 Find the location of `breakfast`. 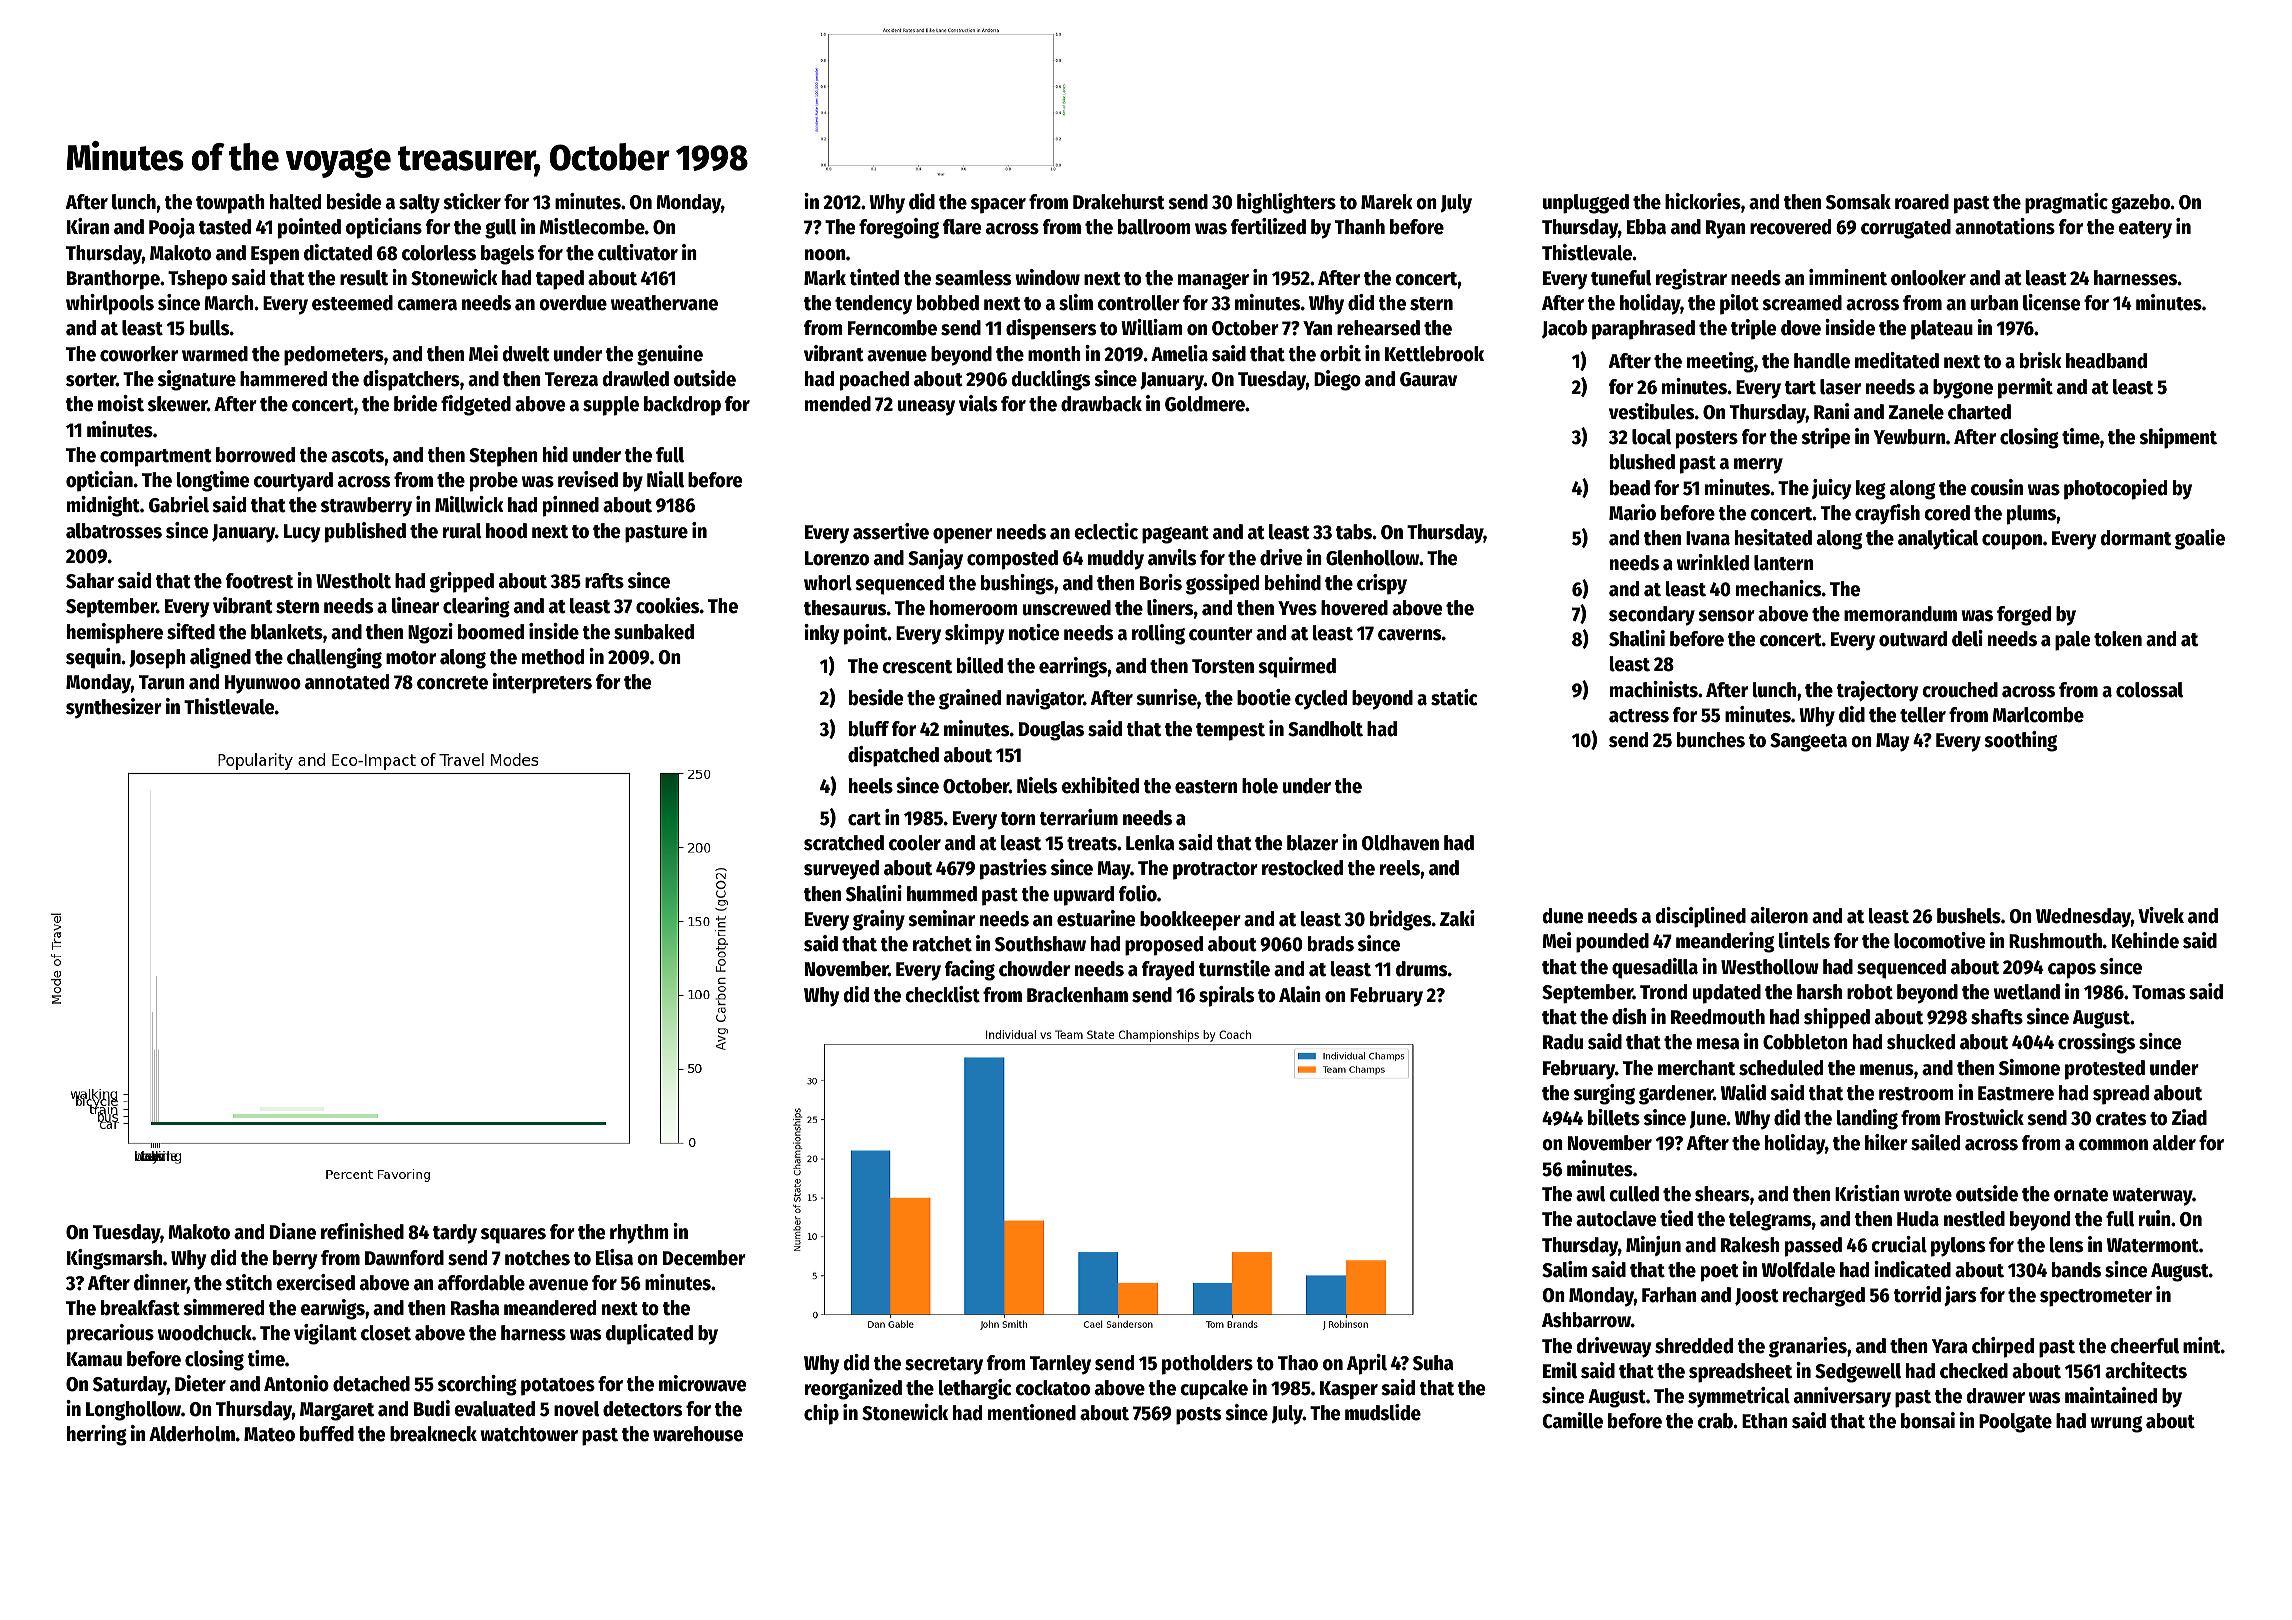

breakfast is located at coordinates (140, 1308).
